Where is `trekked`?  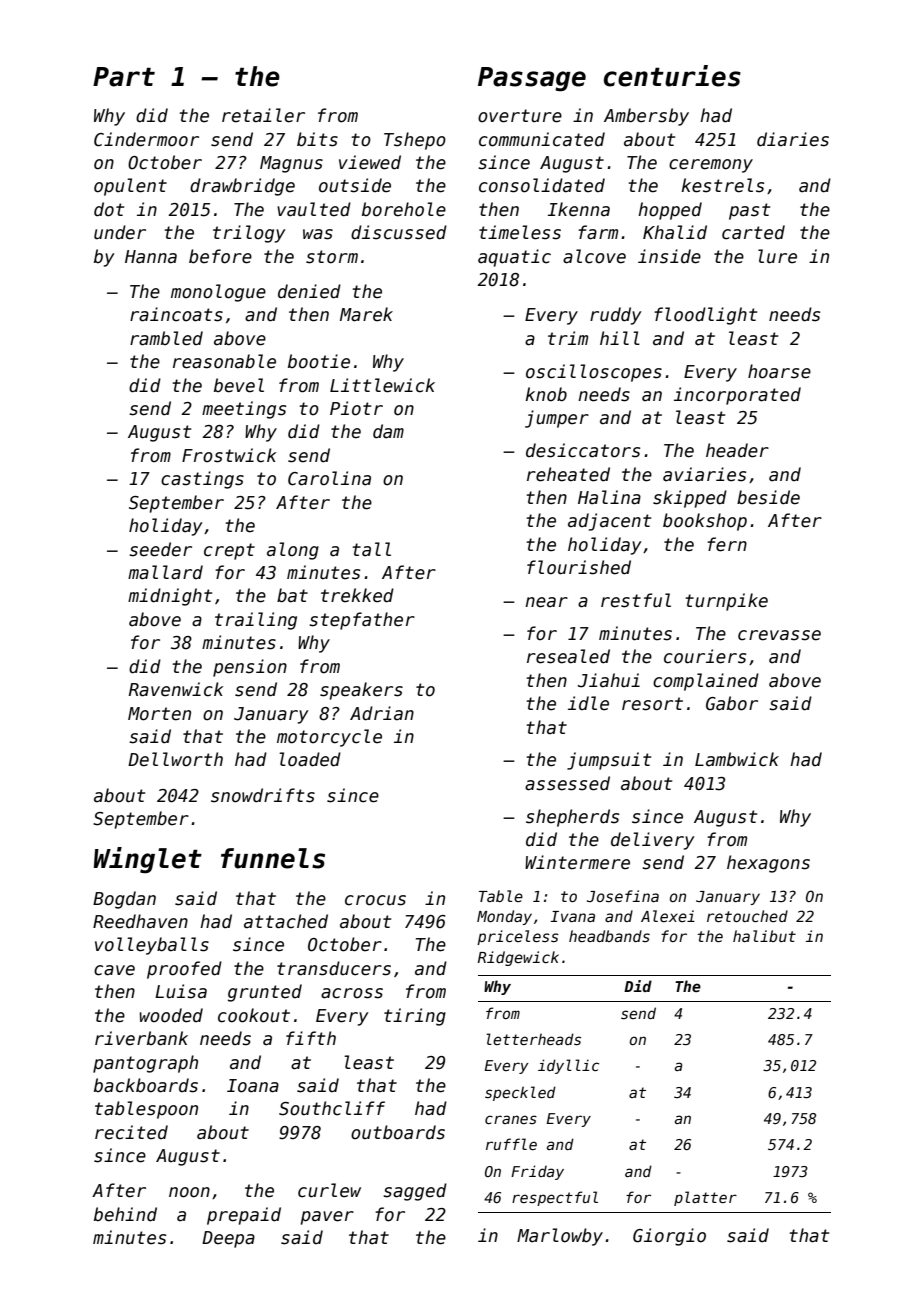 trekked is located at coordinates (357, 595).
